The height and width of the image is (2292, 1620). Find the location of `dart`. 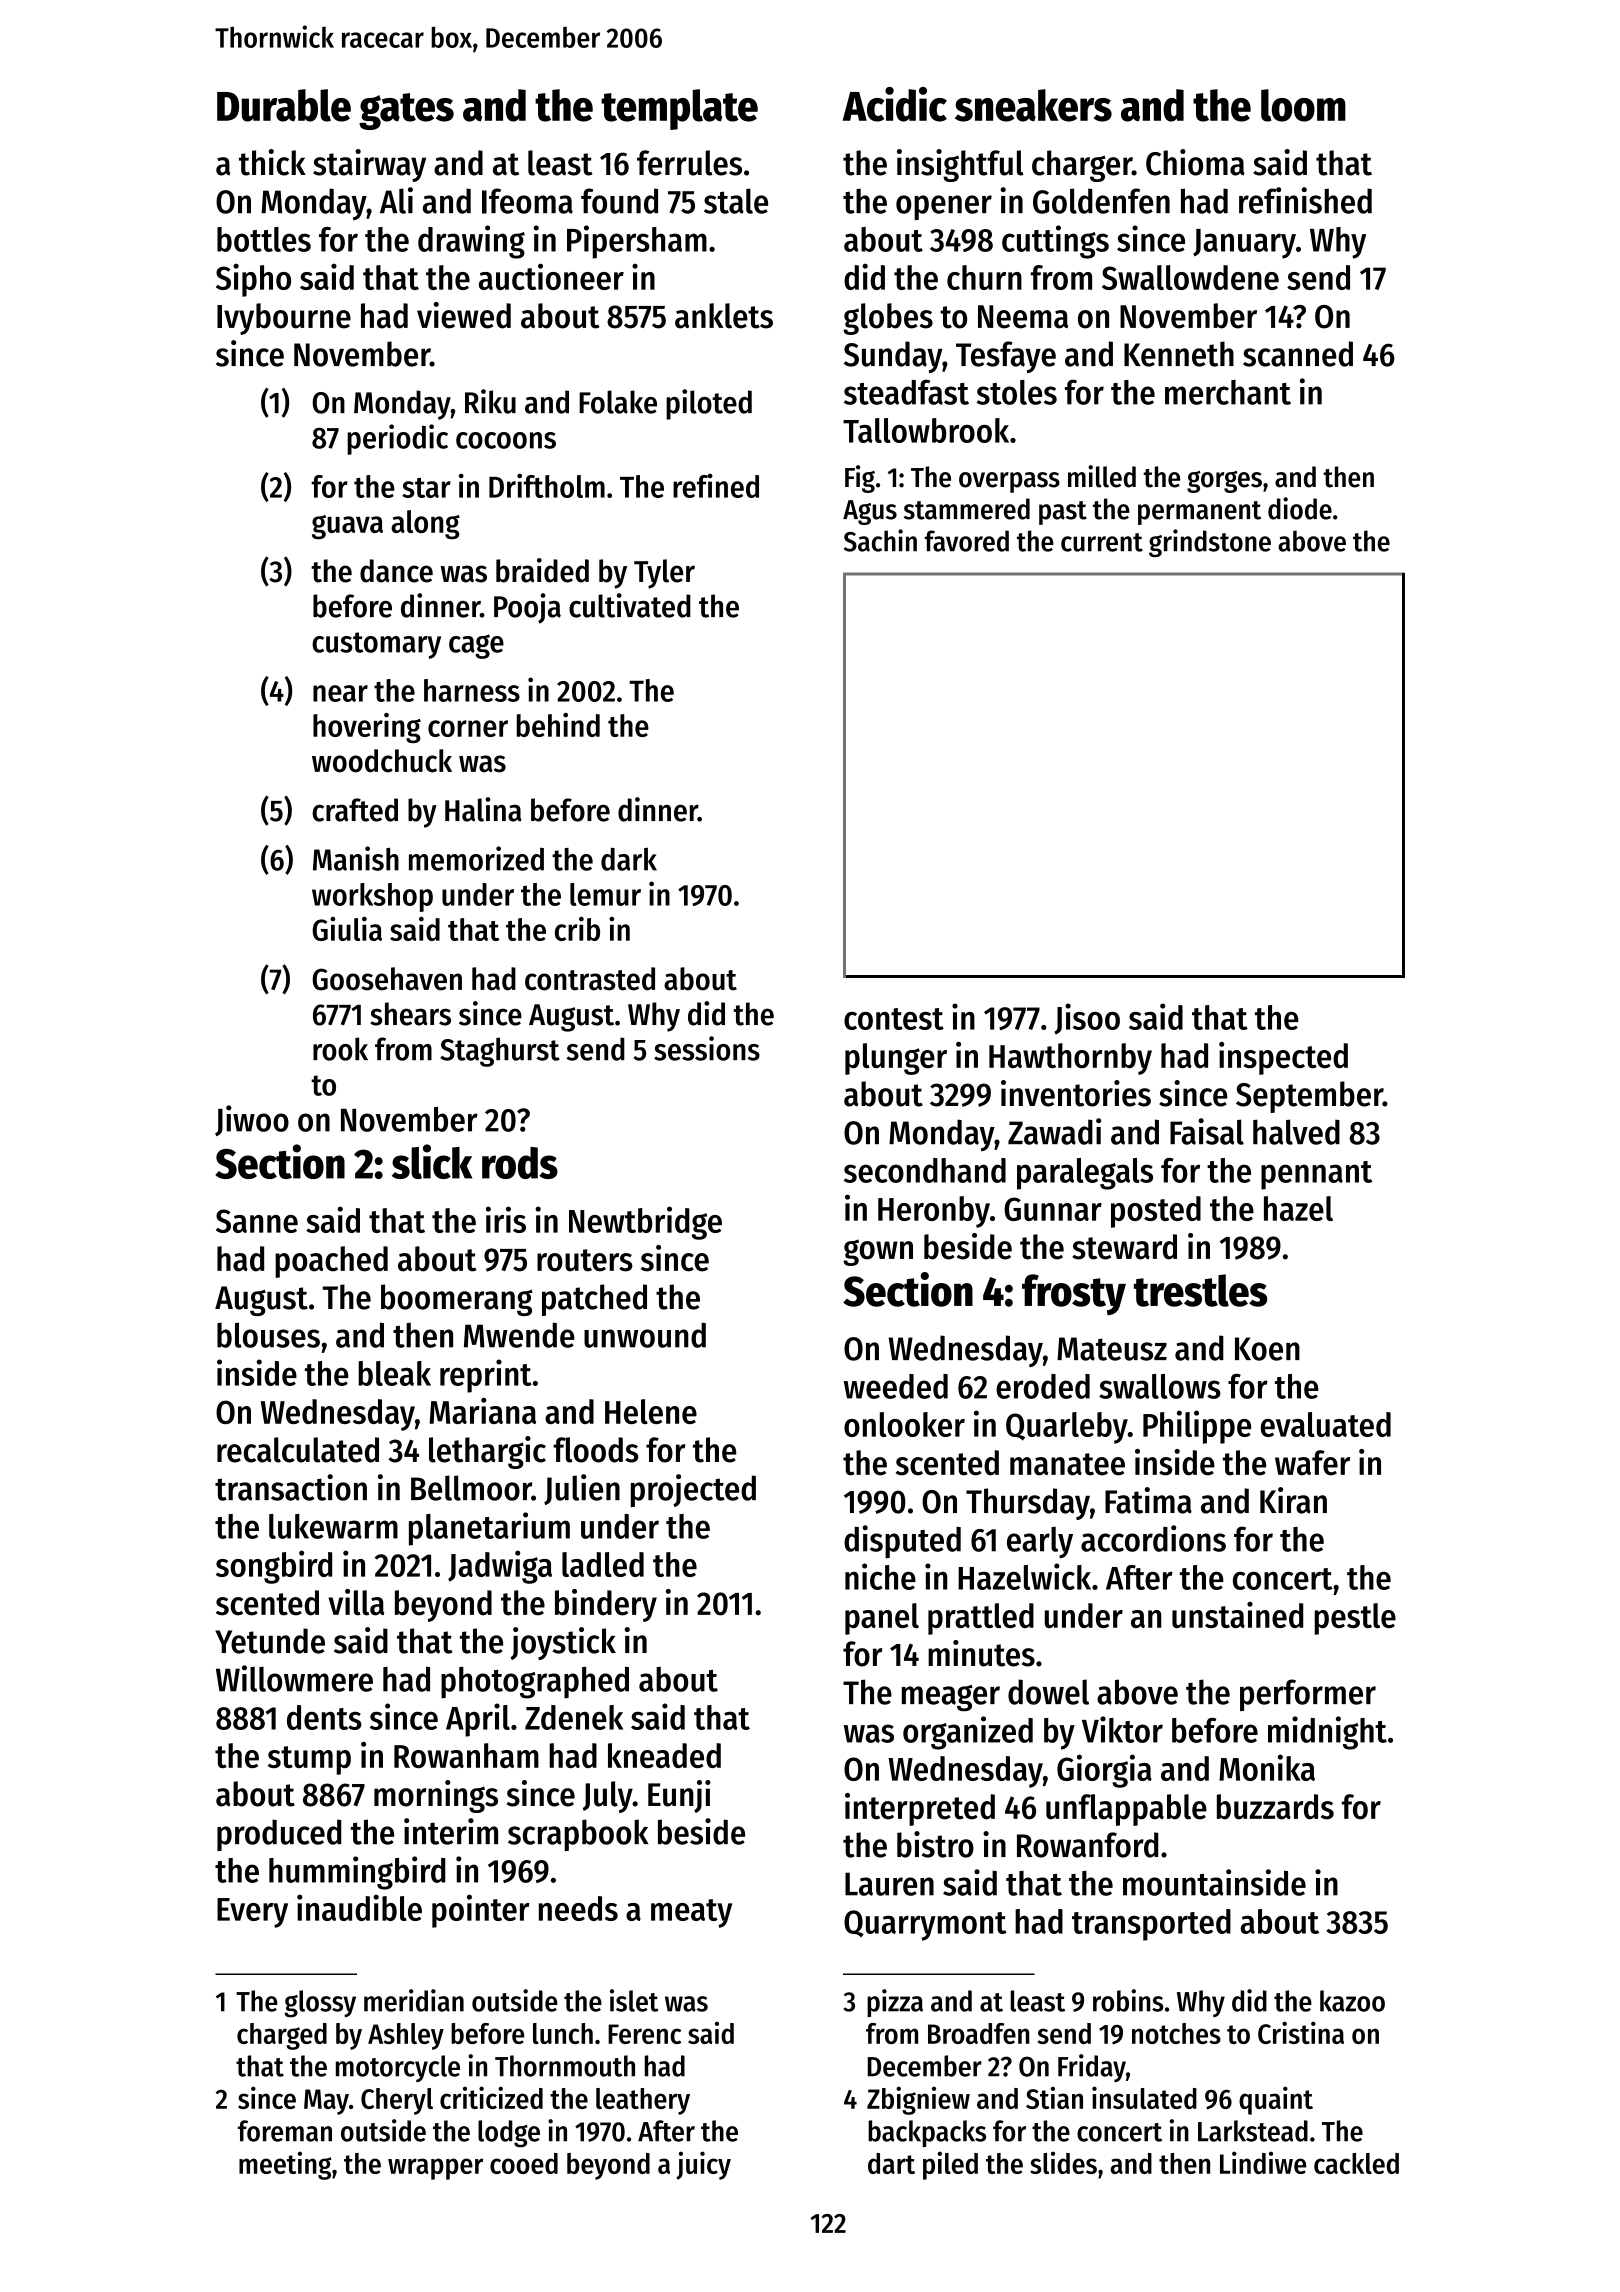

dart is located at coordinates (891, 2163).
